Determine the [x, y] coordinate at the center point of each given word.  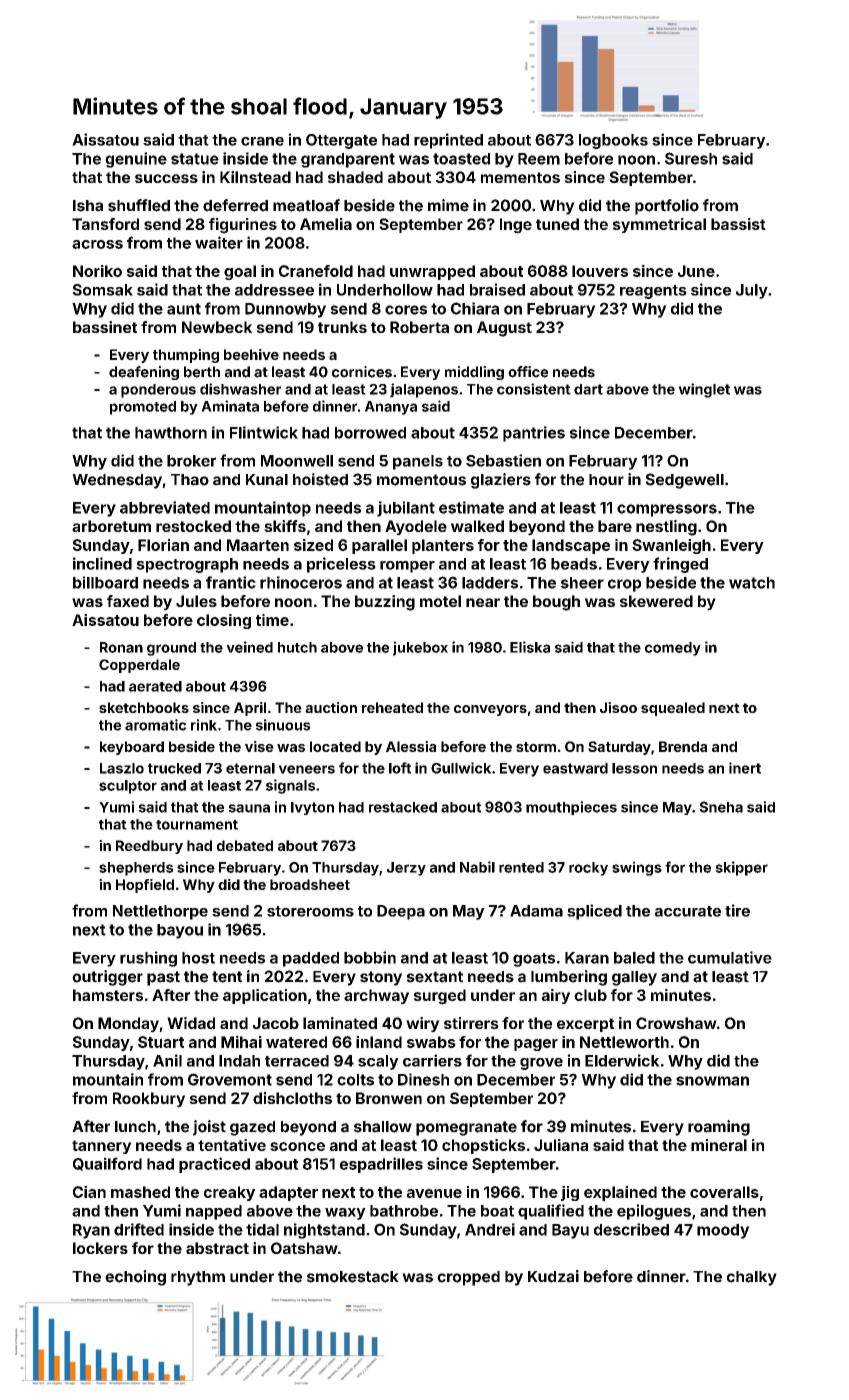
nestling [666, 528]
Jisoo [618, 707]
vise [259, 746]
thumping [186, 356]
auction [331, 707]
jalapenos [424, 390]
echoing [135, 1278]
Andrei [490, 1229]
